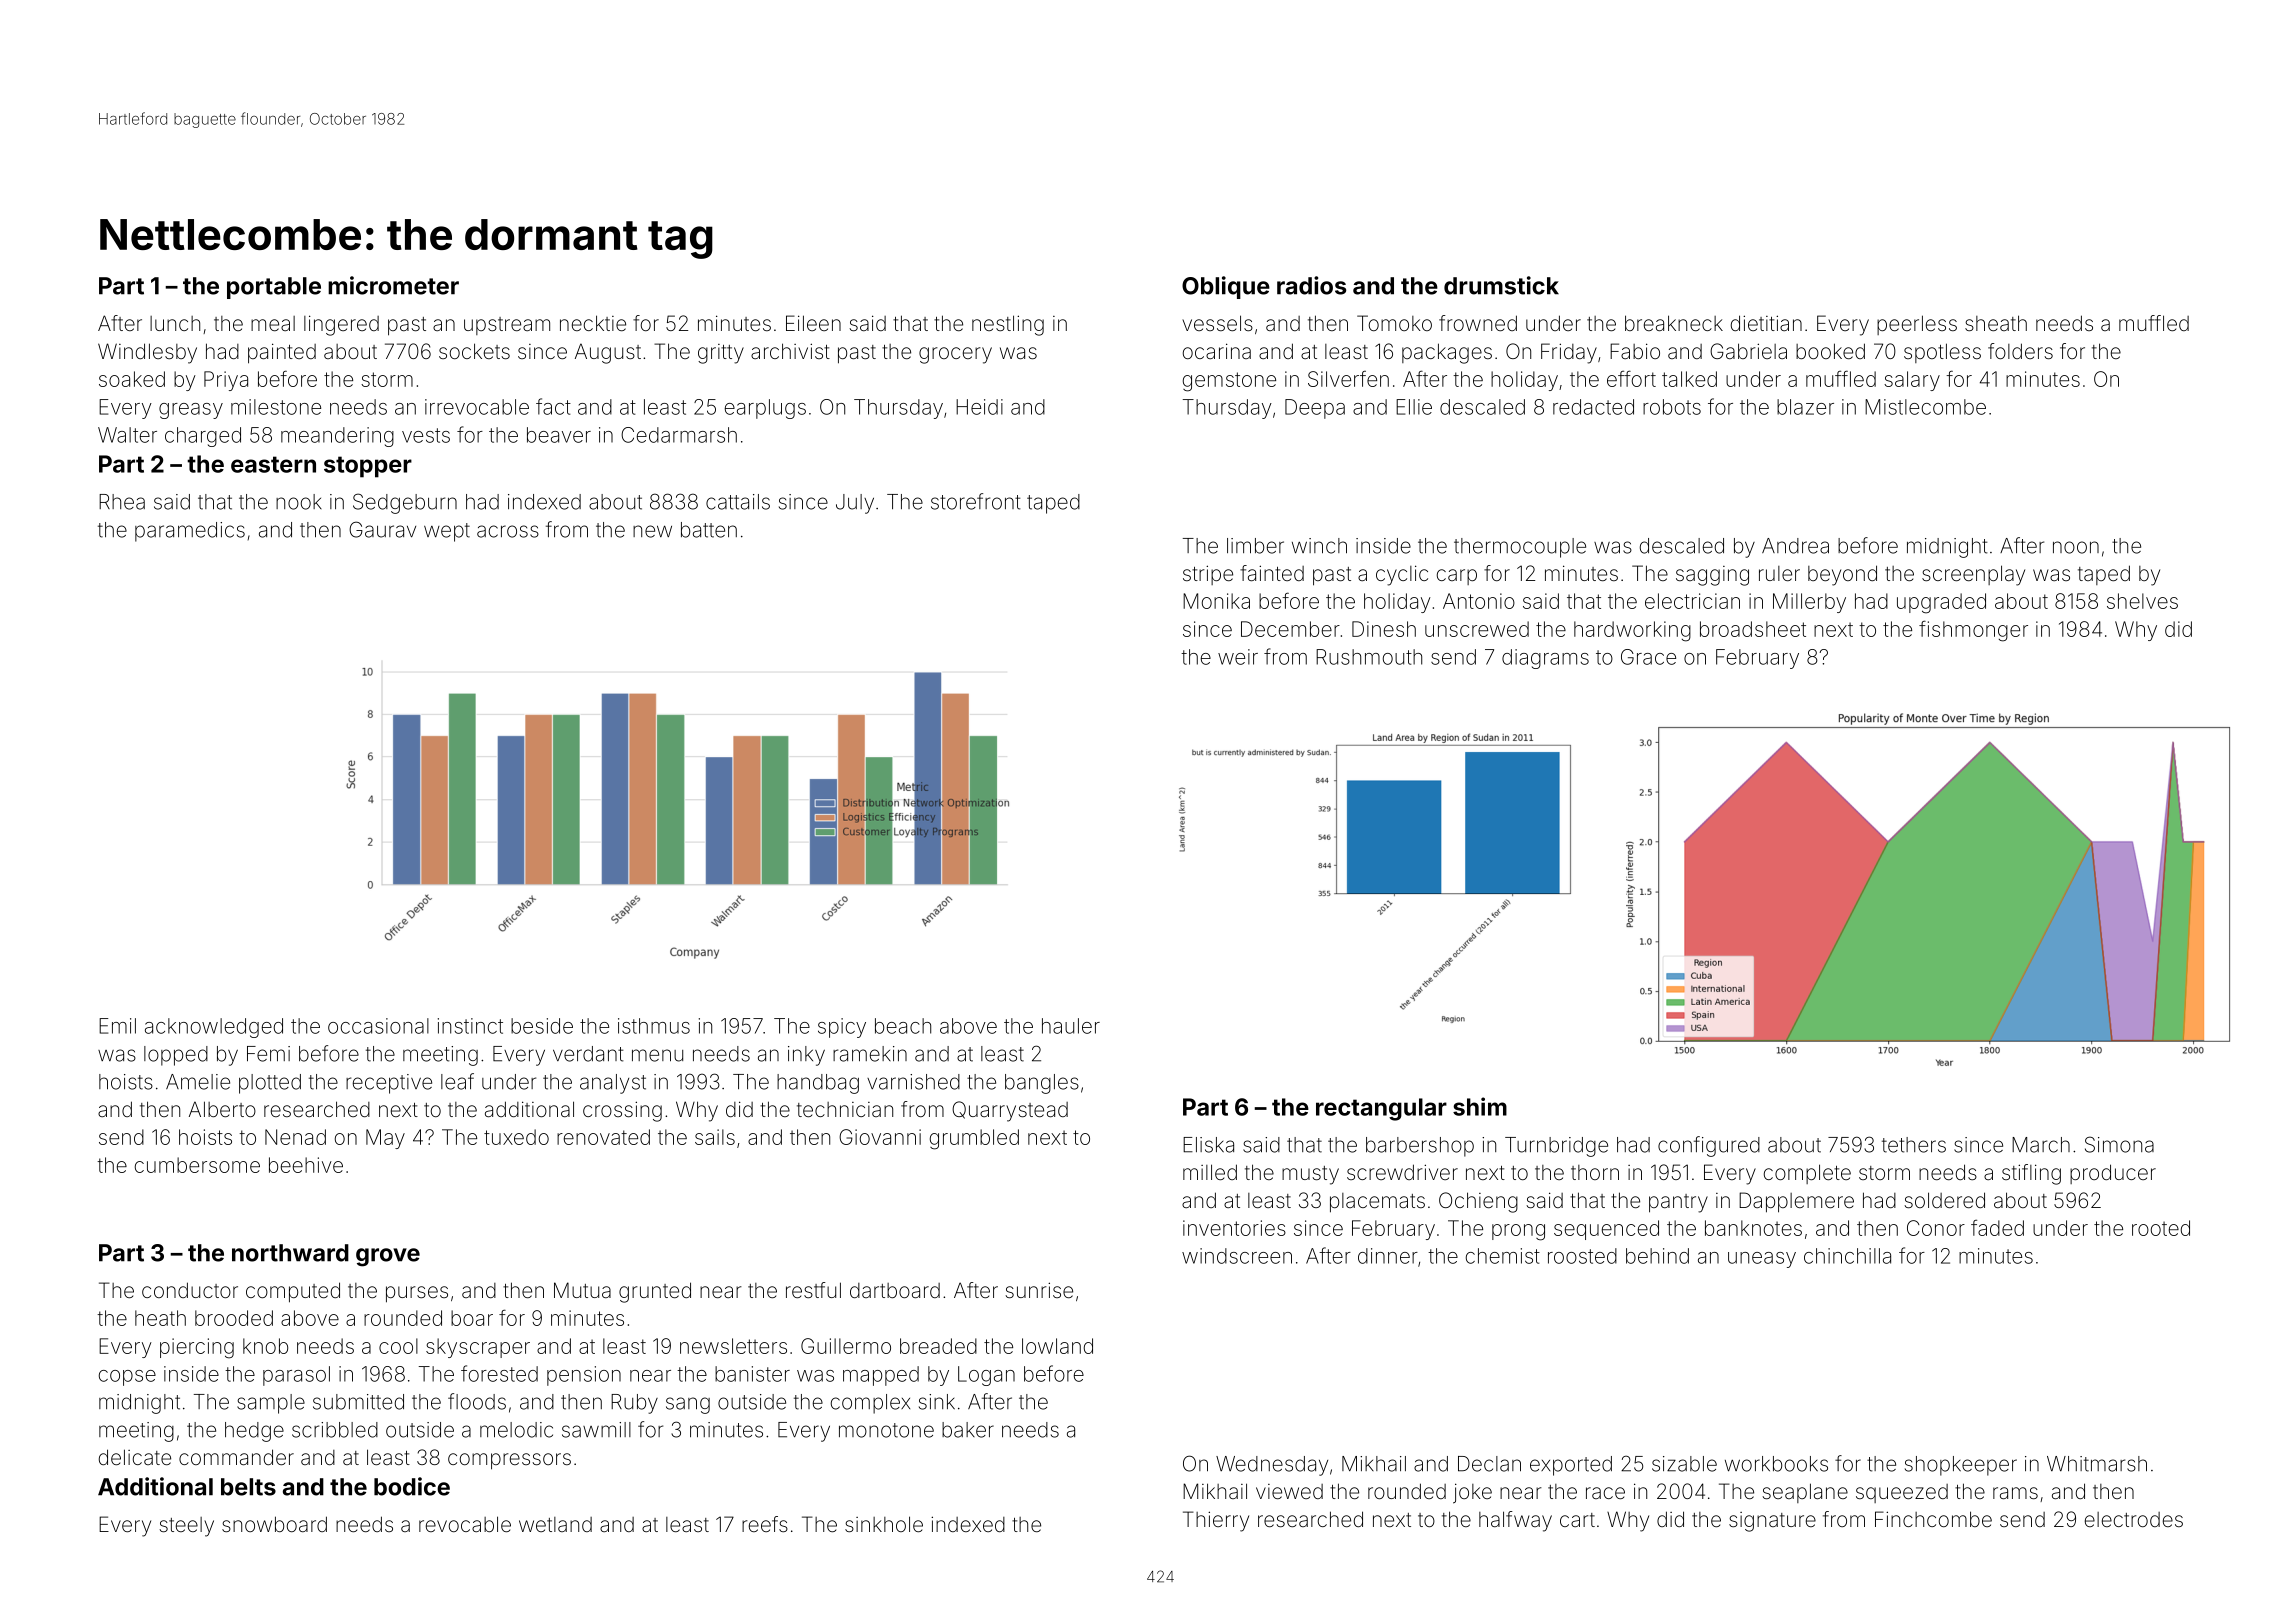 Image resolution: width=2292 pixels, height=1620 pixels. I want to click on steely, so click(186, 1527).
